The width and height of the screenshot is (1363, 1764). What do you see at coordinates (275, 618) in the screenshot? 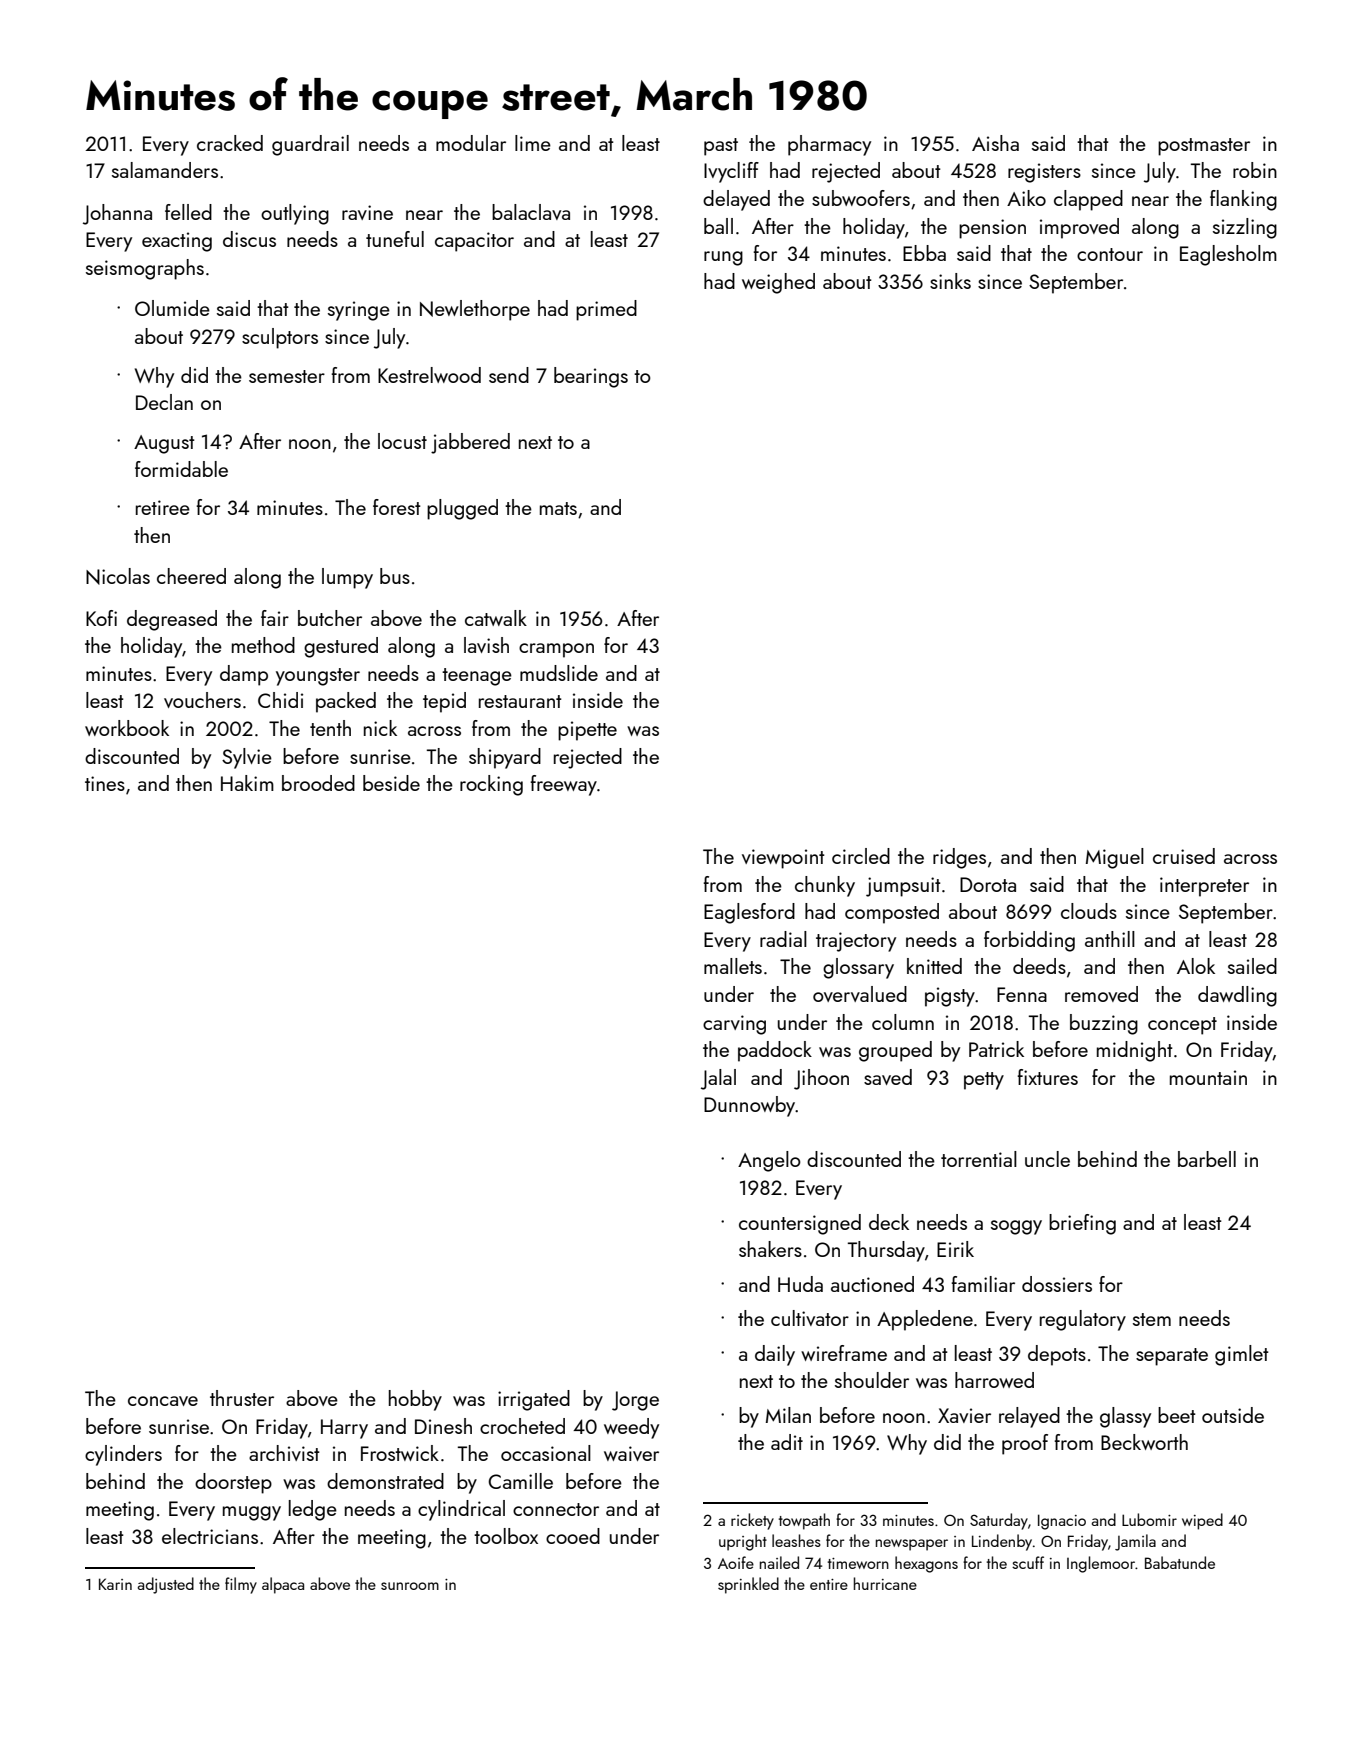
I see `fair` at bounding box center [275, 618].
